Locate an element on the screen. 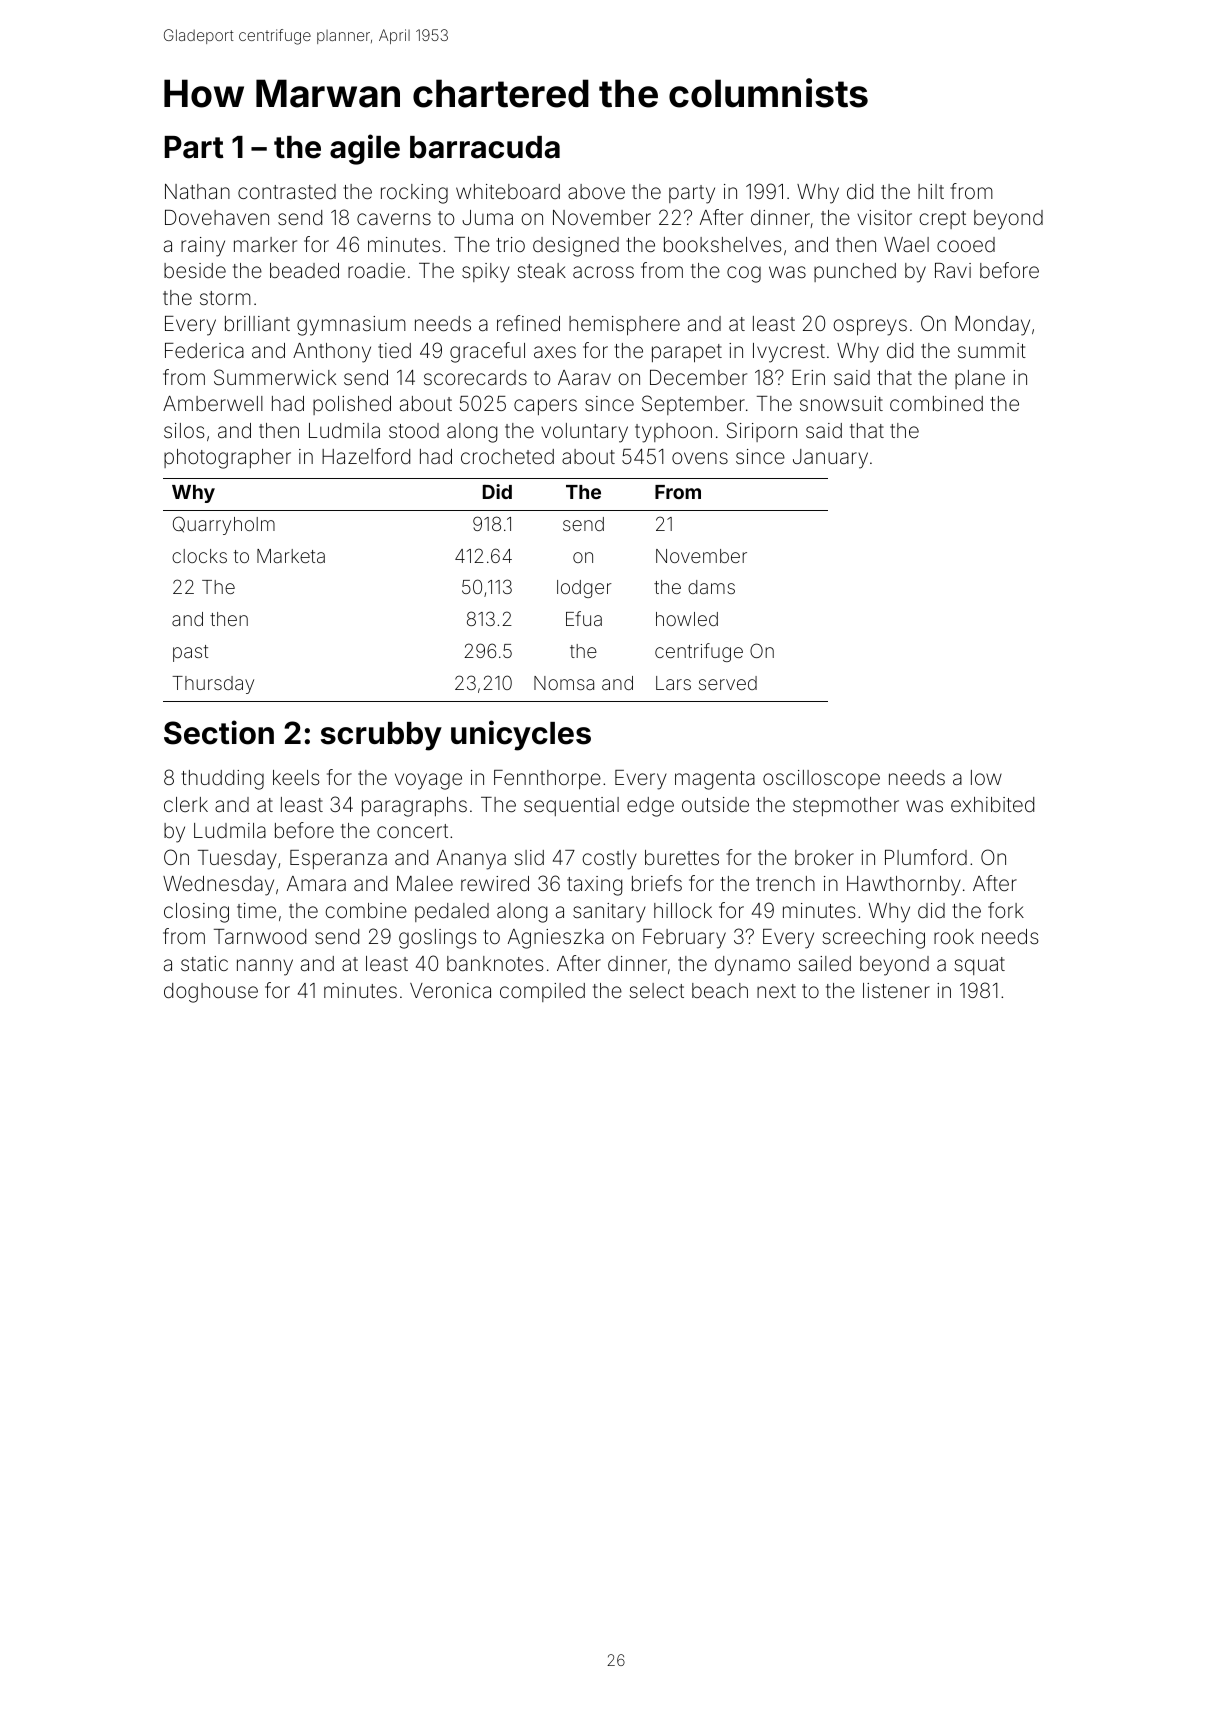 This screenshot has height=1716, width=1213. barracuda is located at coordinates (485, 147).
